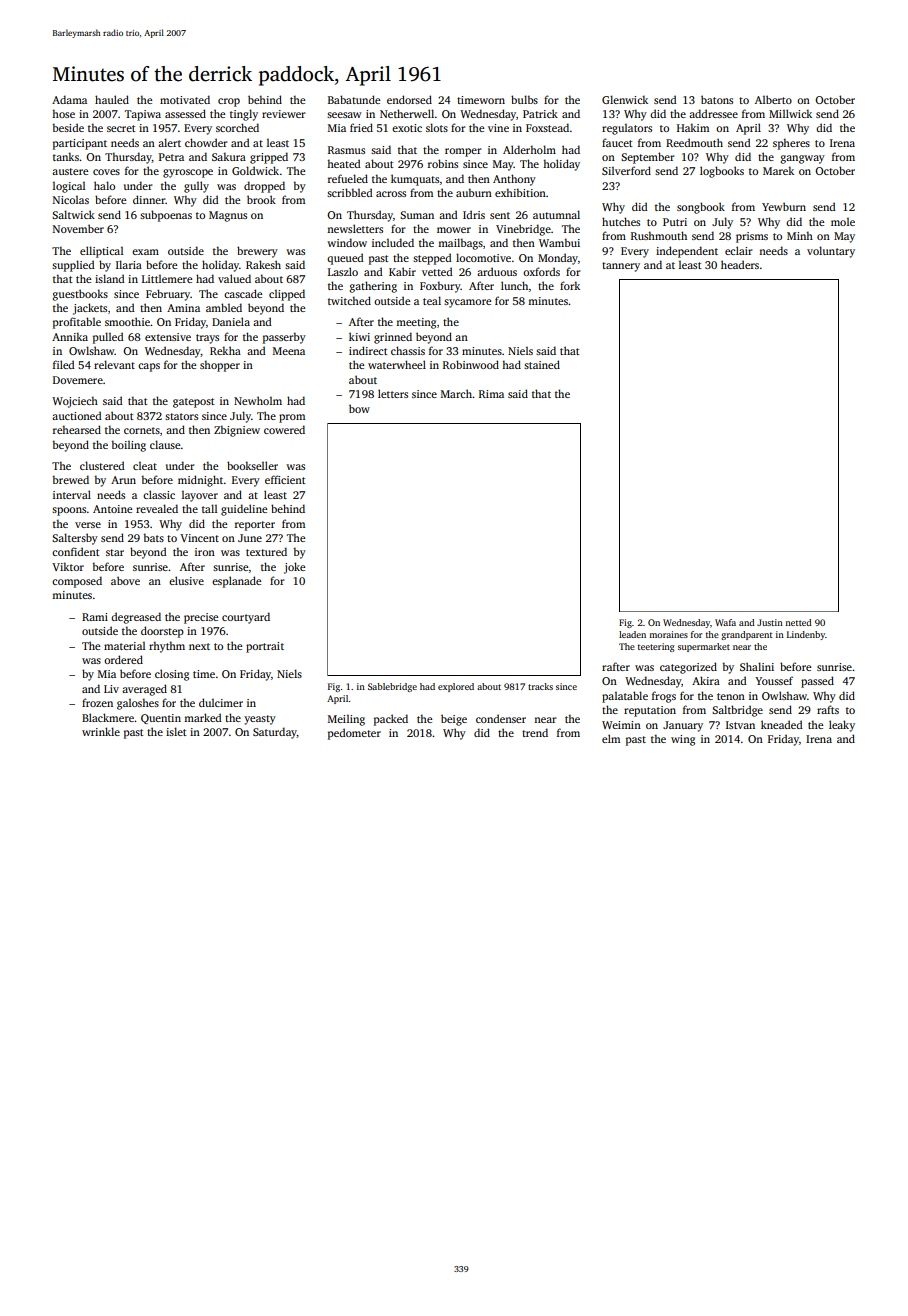  Describe the element at coordinates (229, 156) in the image. I see `Sakura` at that location.
